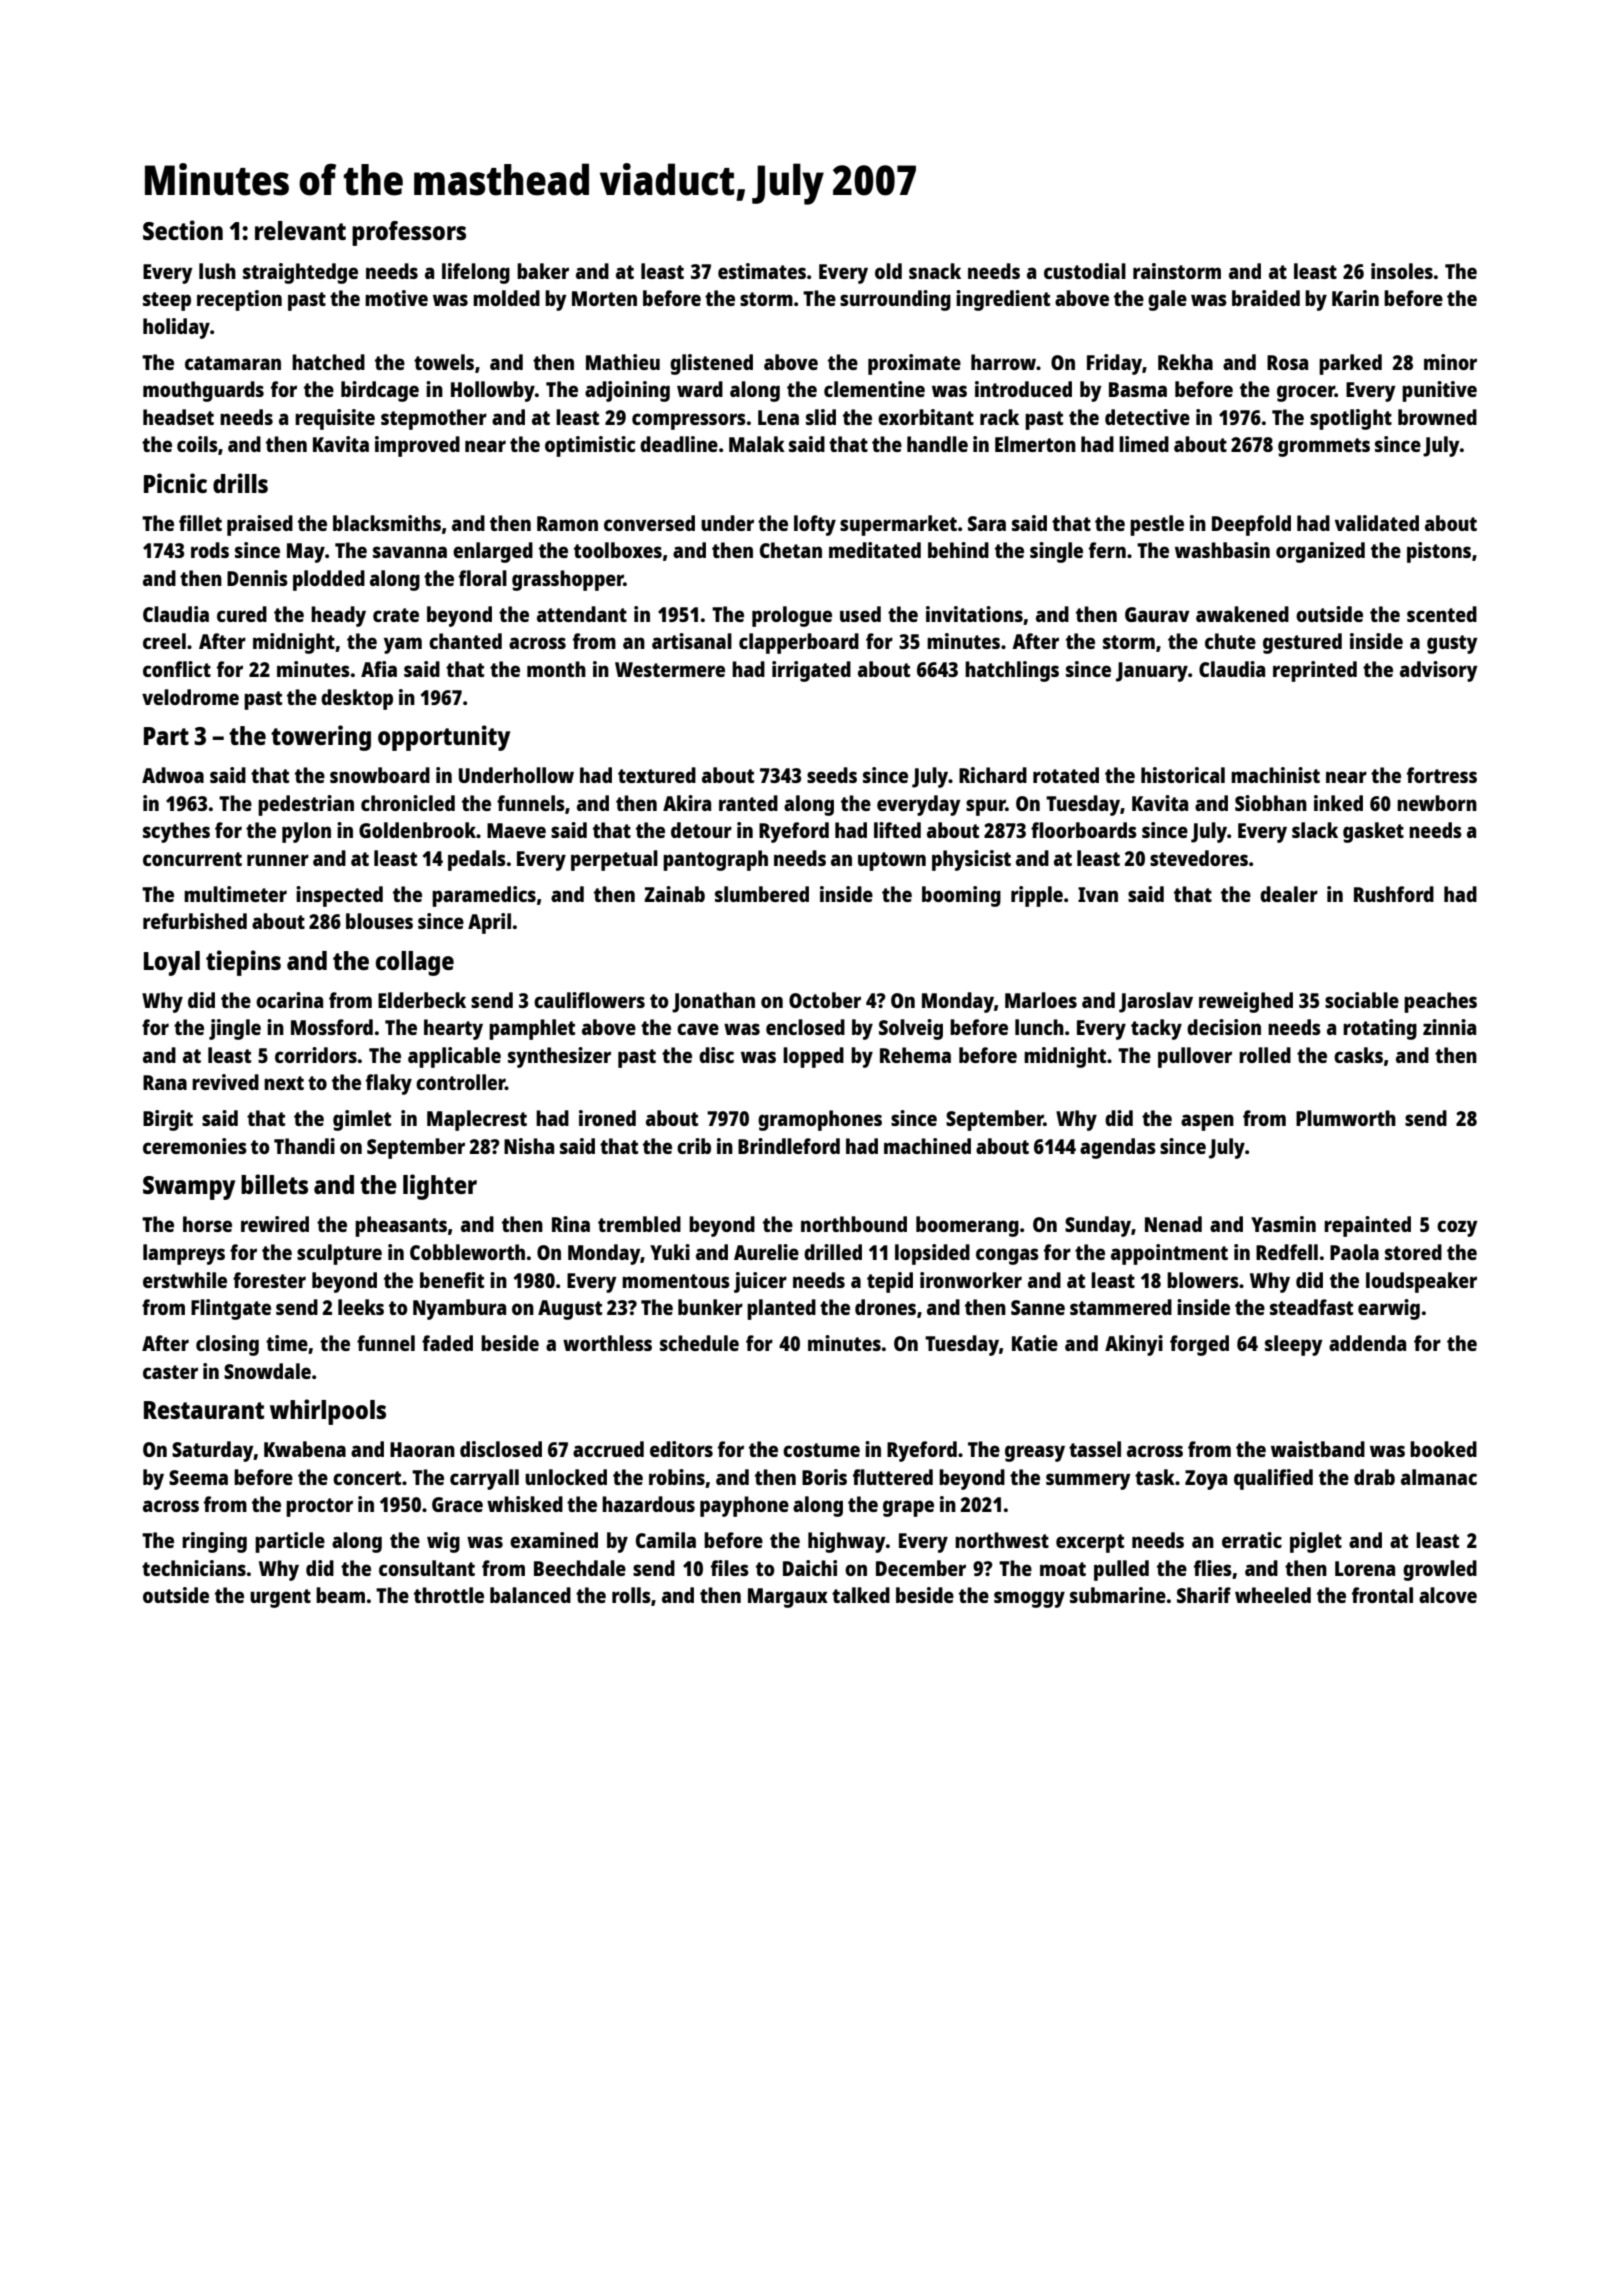 This image has height=2292, width=1620. Describe the element at coordinates (168, 1120) in the image. I see `Birgit` at that location.
